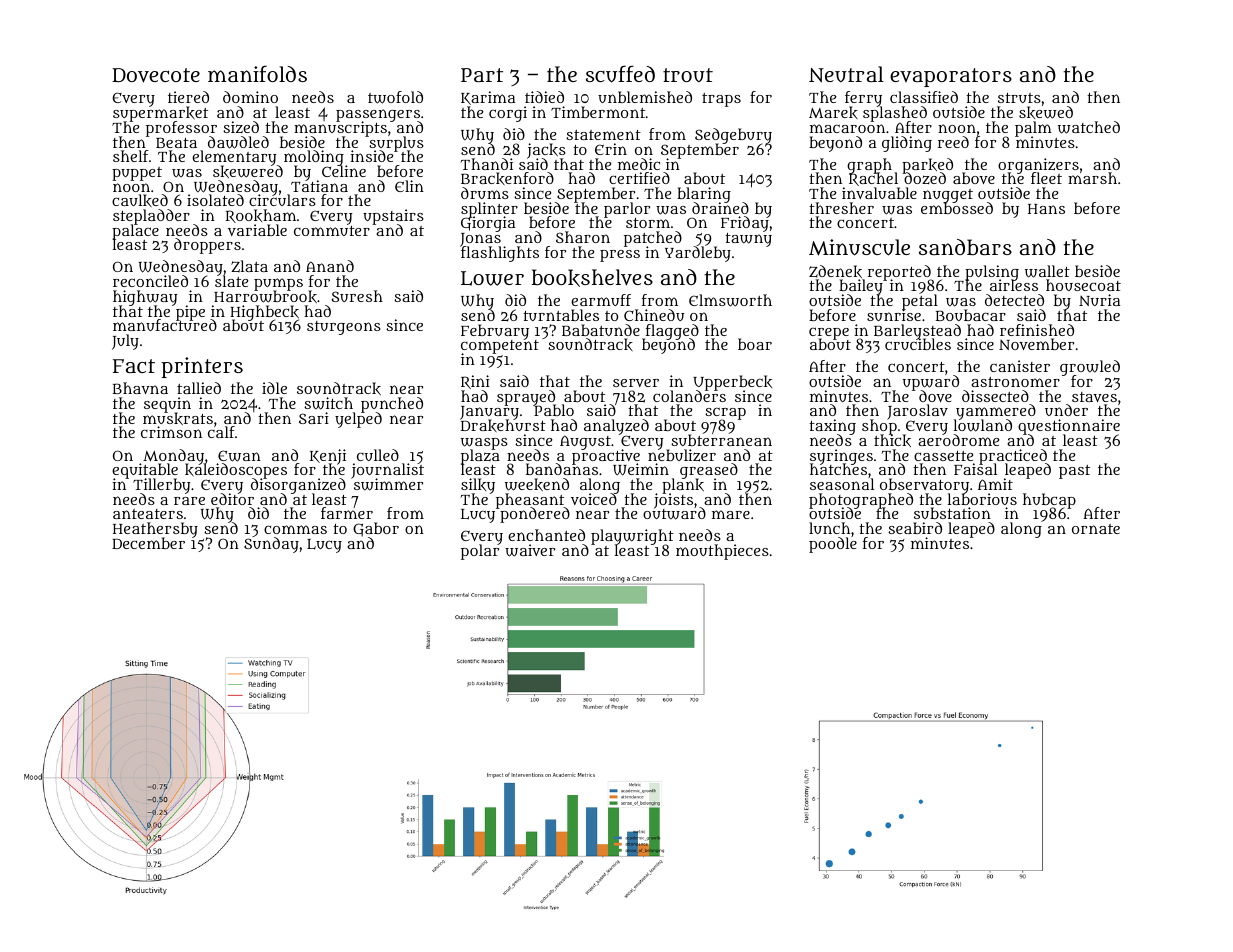 This page has height=952, width=1233. Describe the element at coordinates (1094, 397) in the page. I see `staves` at that location.
